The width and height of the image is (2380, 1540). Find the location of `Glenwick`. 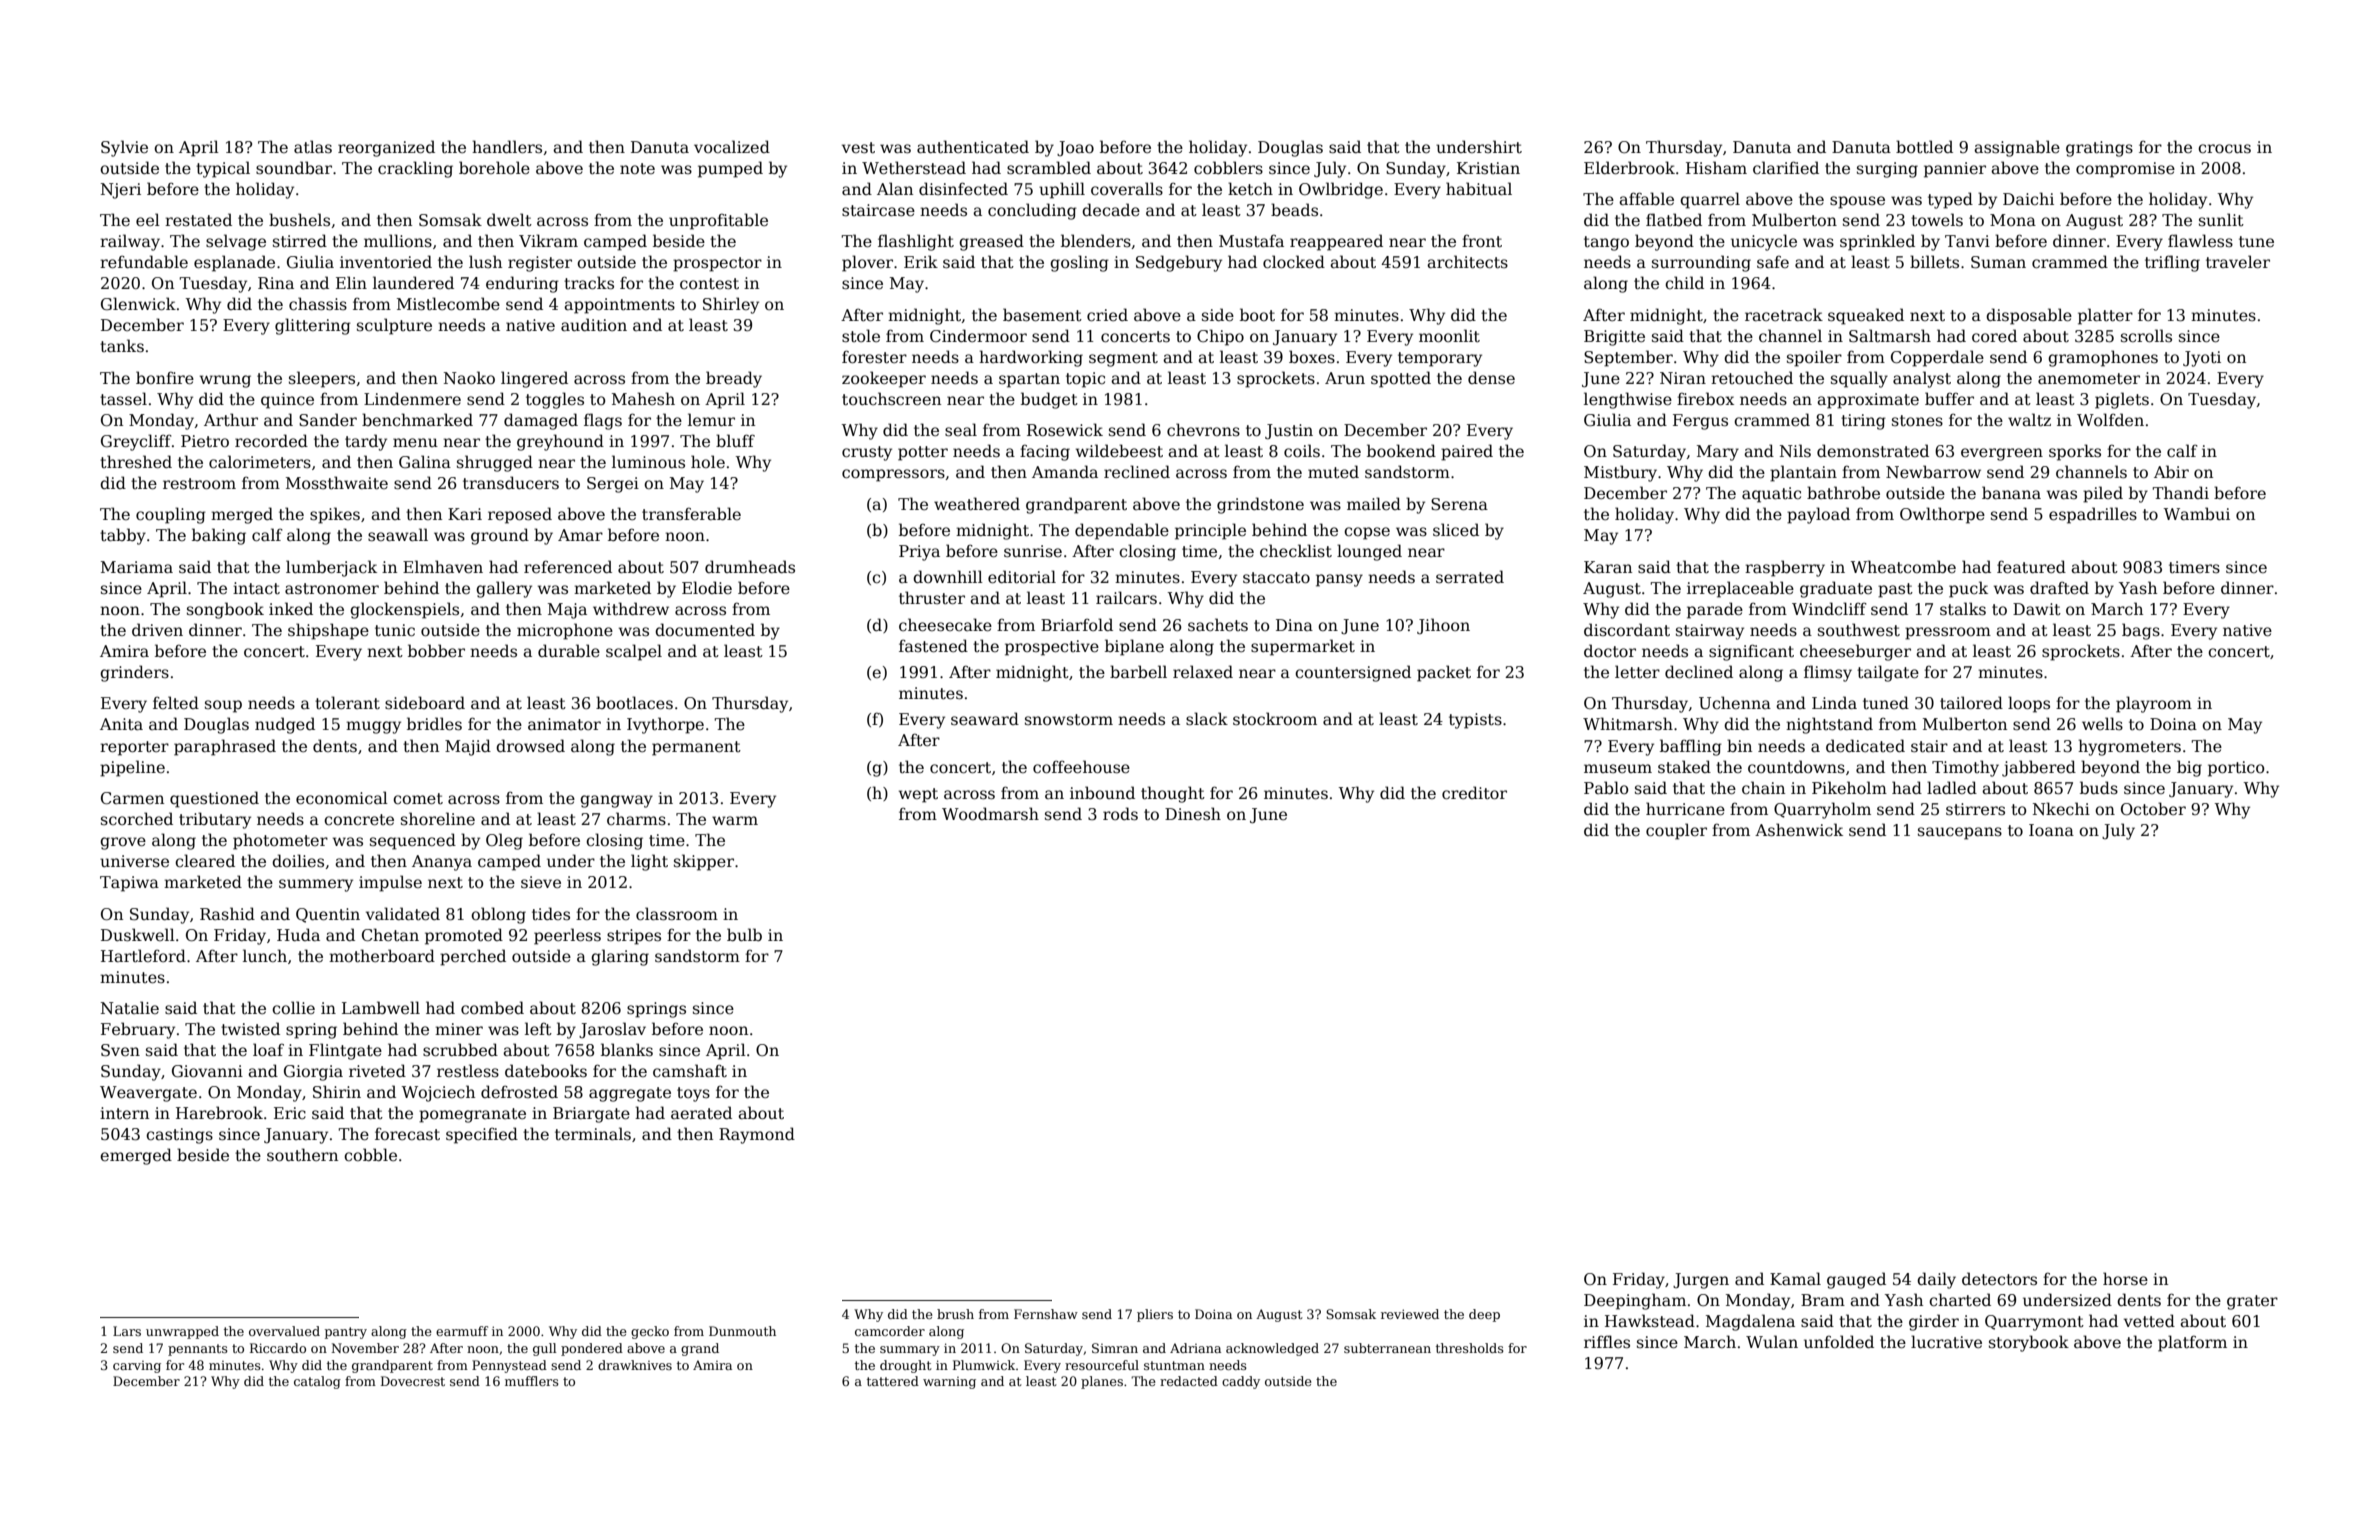

Glenwick is located at coordinates (138, 304).
